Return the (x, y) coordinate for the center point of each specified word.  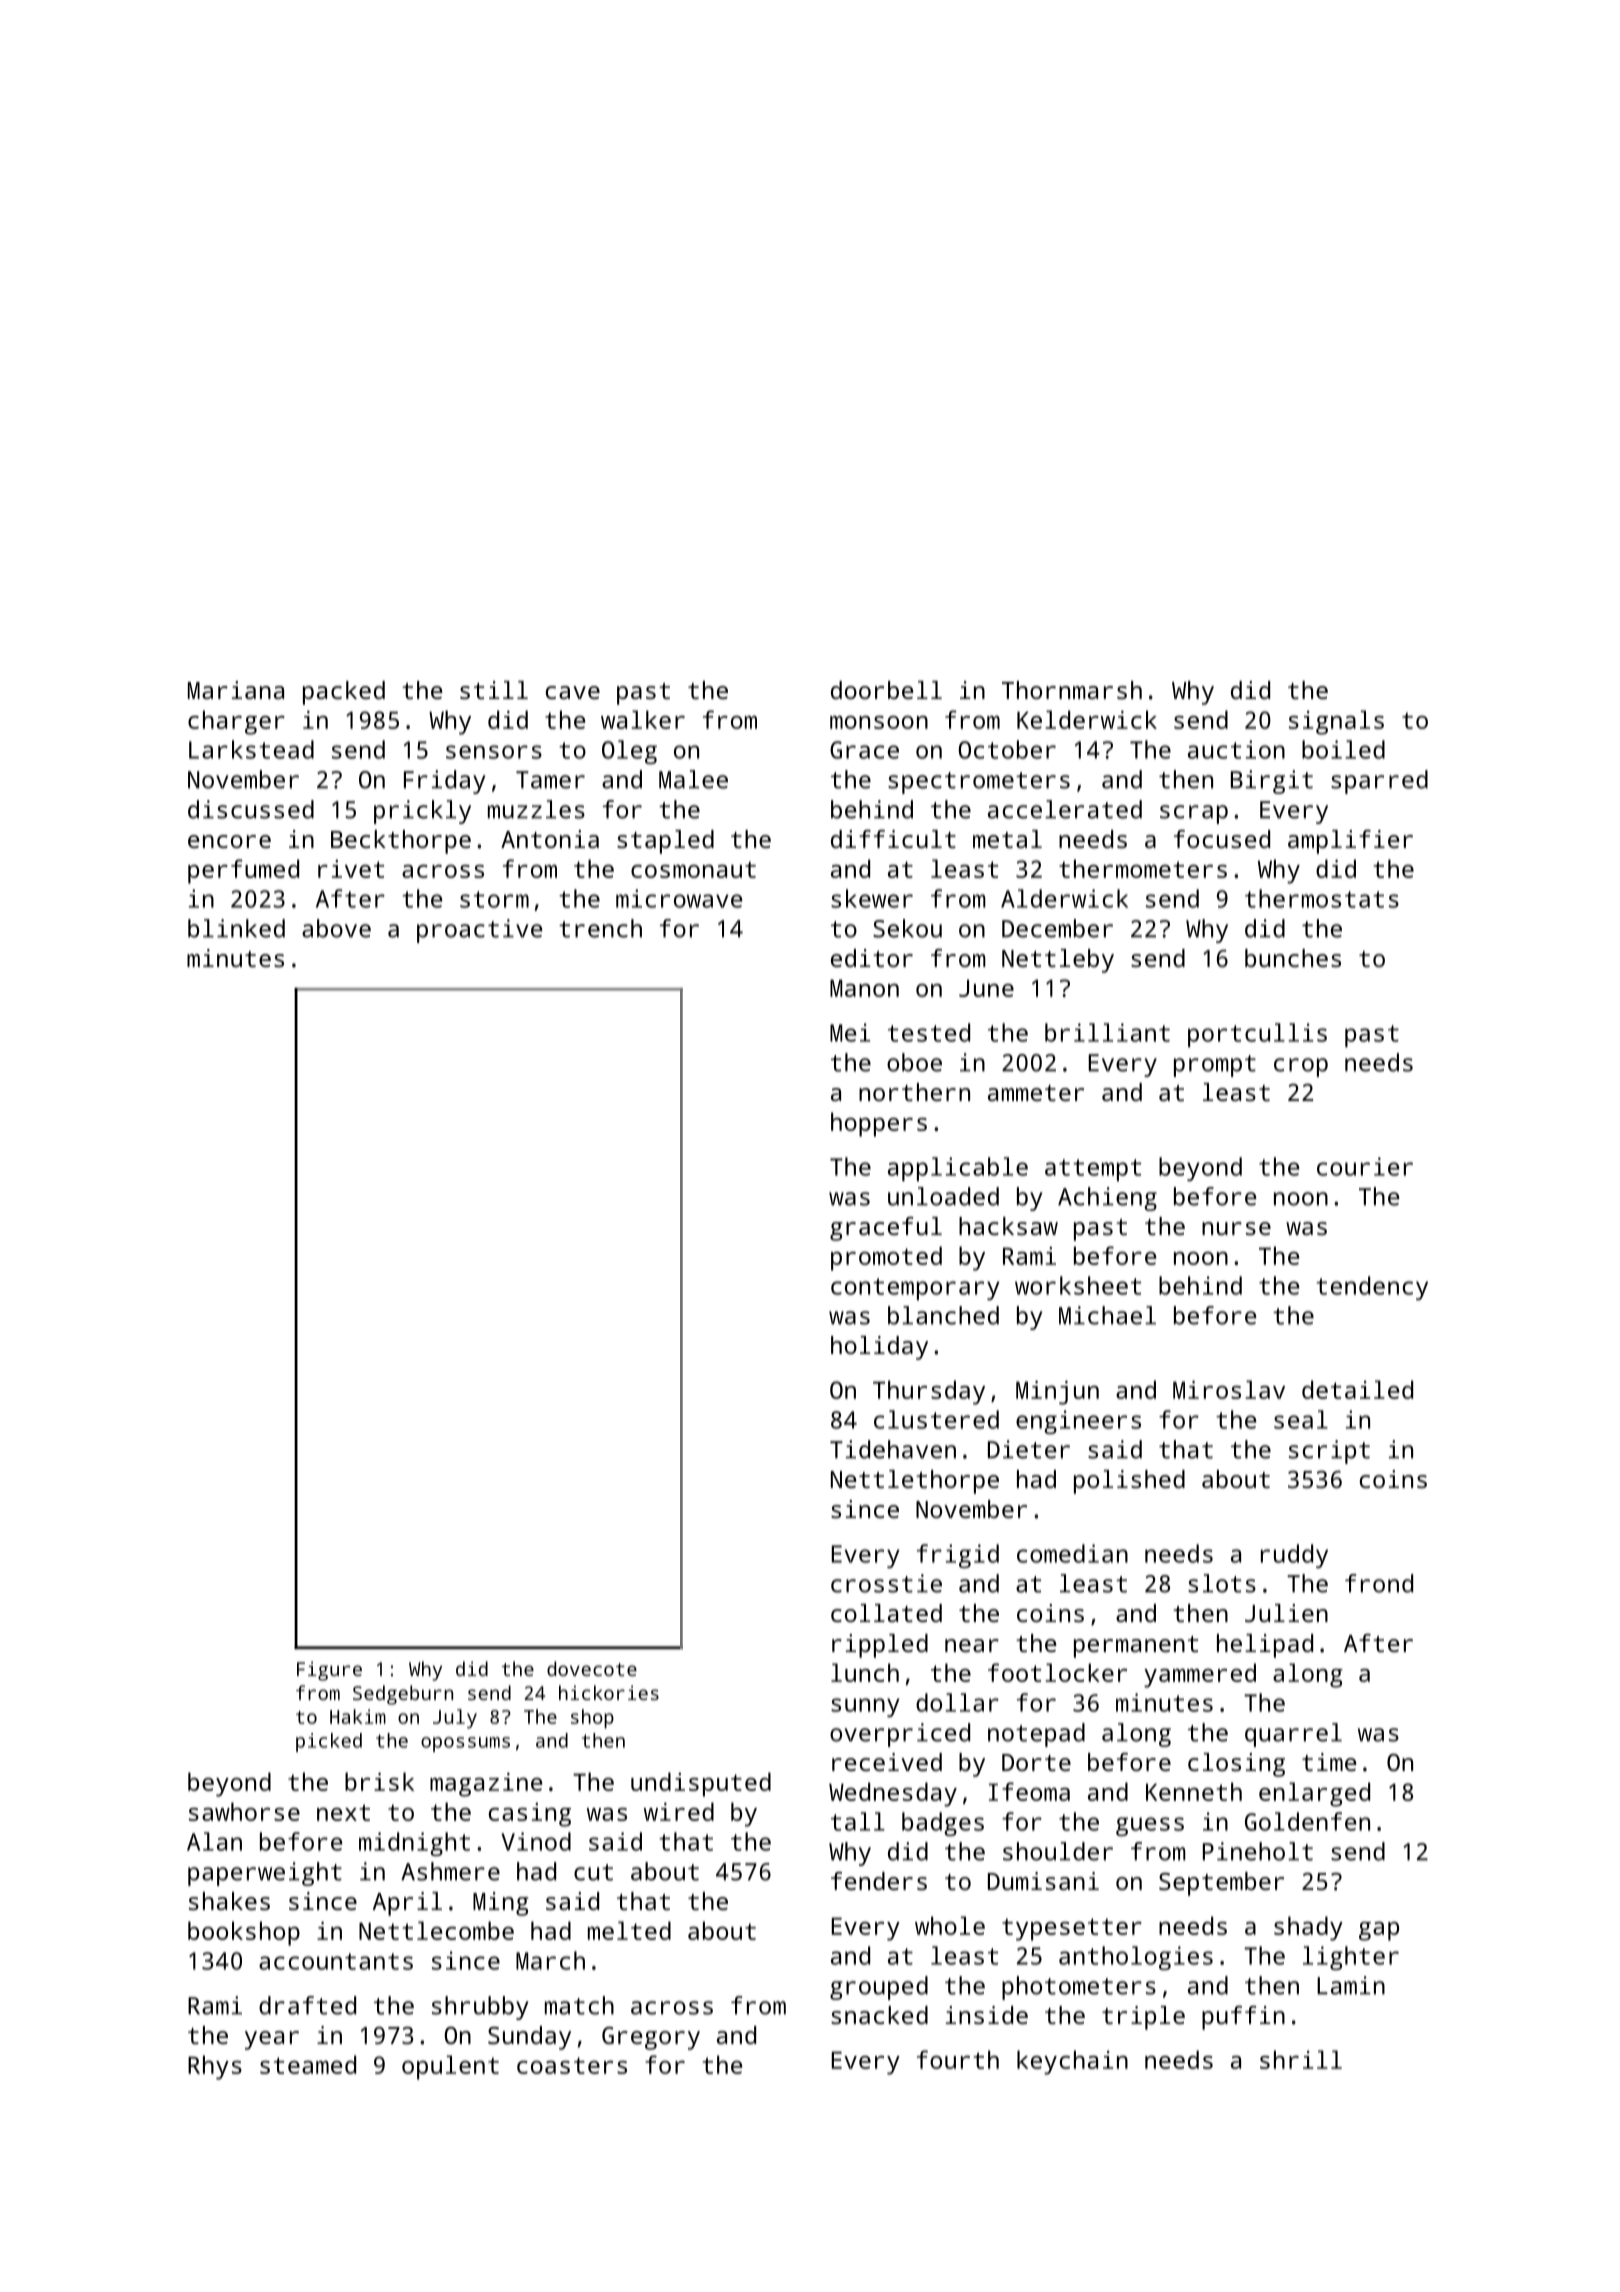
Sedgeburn (403, 1695)
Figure (329, 1671)
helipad (1265, 1646)
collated (886, 1613)
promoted (886, 1258)
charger (236, 722)
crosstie (886, 1583)
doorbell (886, 690)
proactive (480, 931)
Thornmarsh (1072, 690)
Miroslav (1229, 1389)
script (1329, 1452)
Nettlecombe (436, 1930)
